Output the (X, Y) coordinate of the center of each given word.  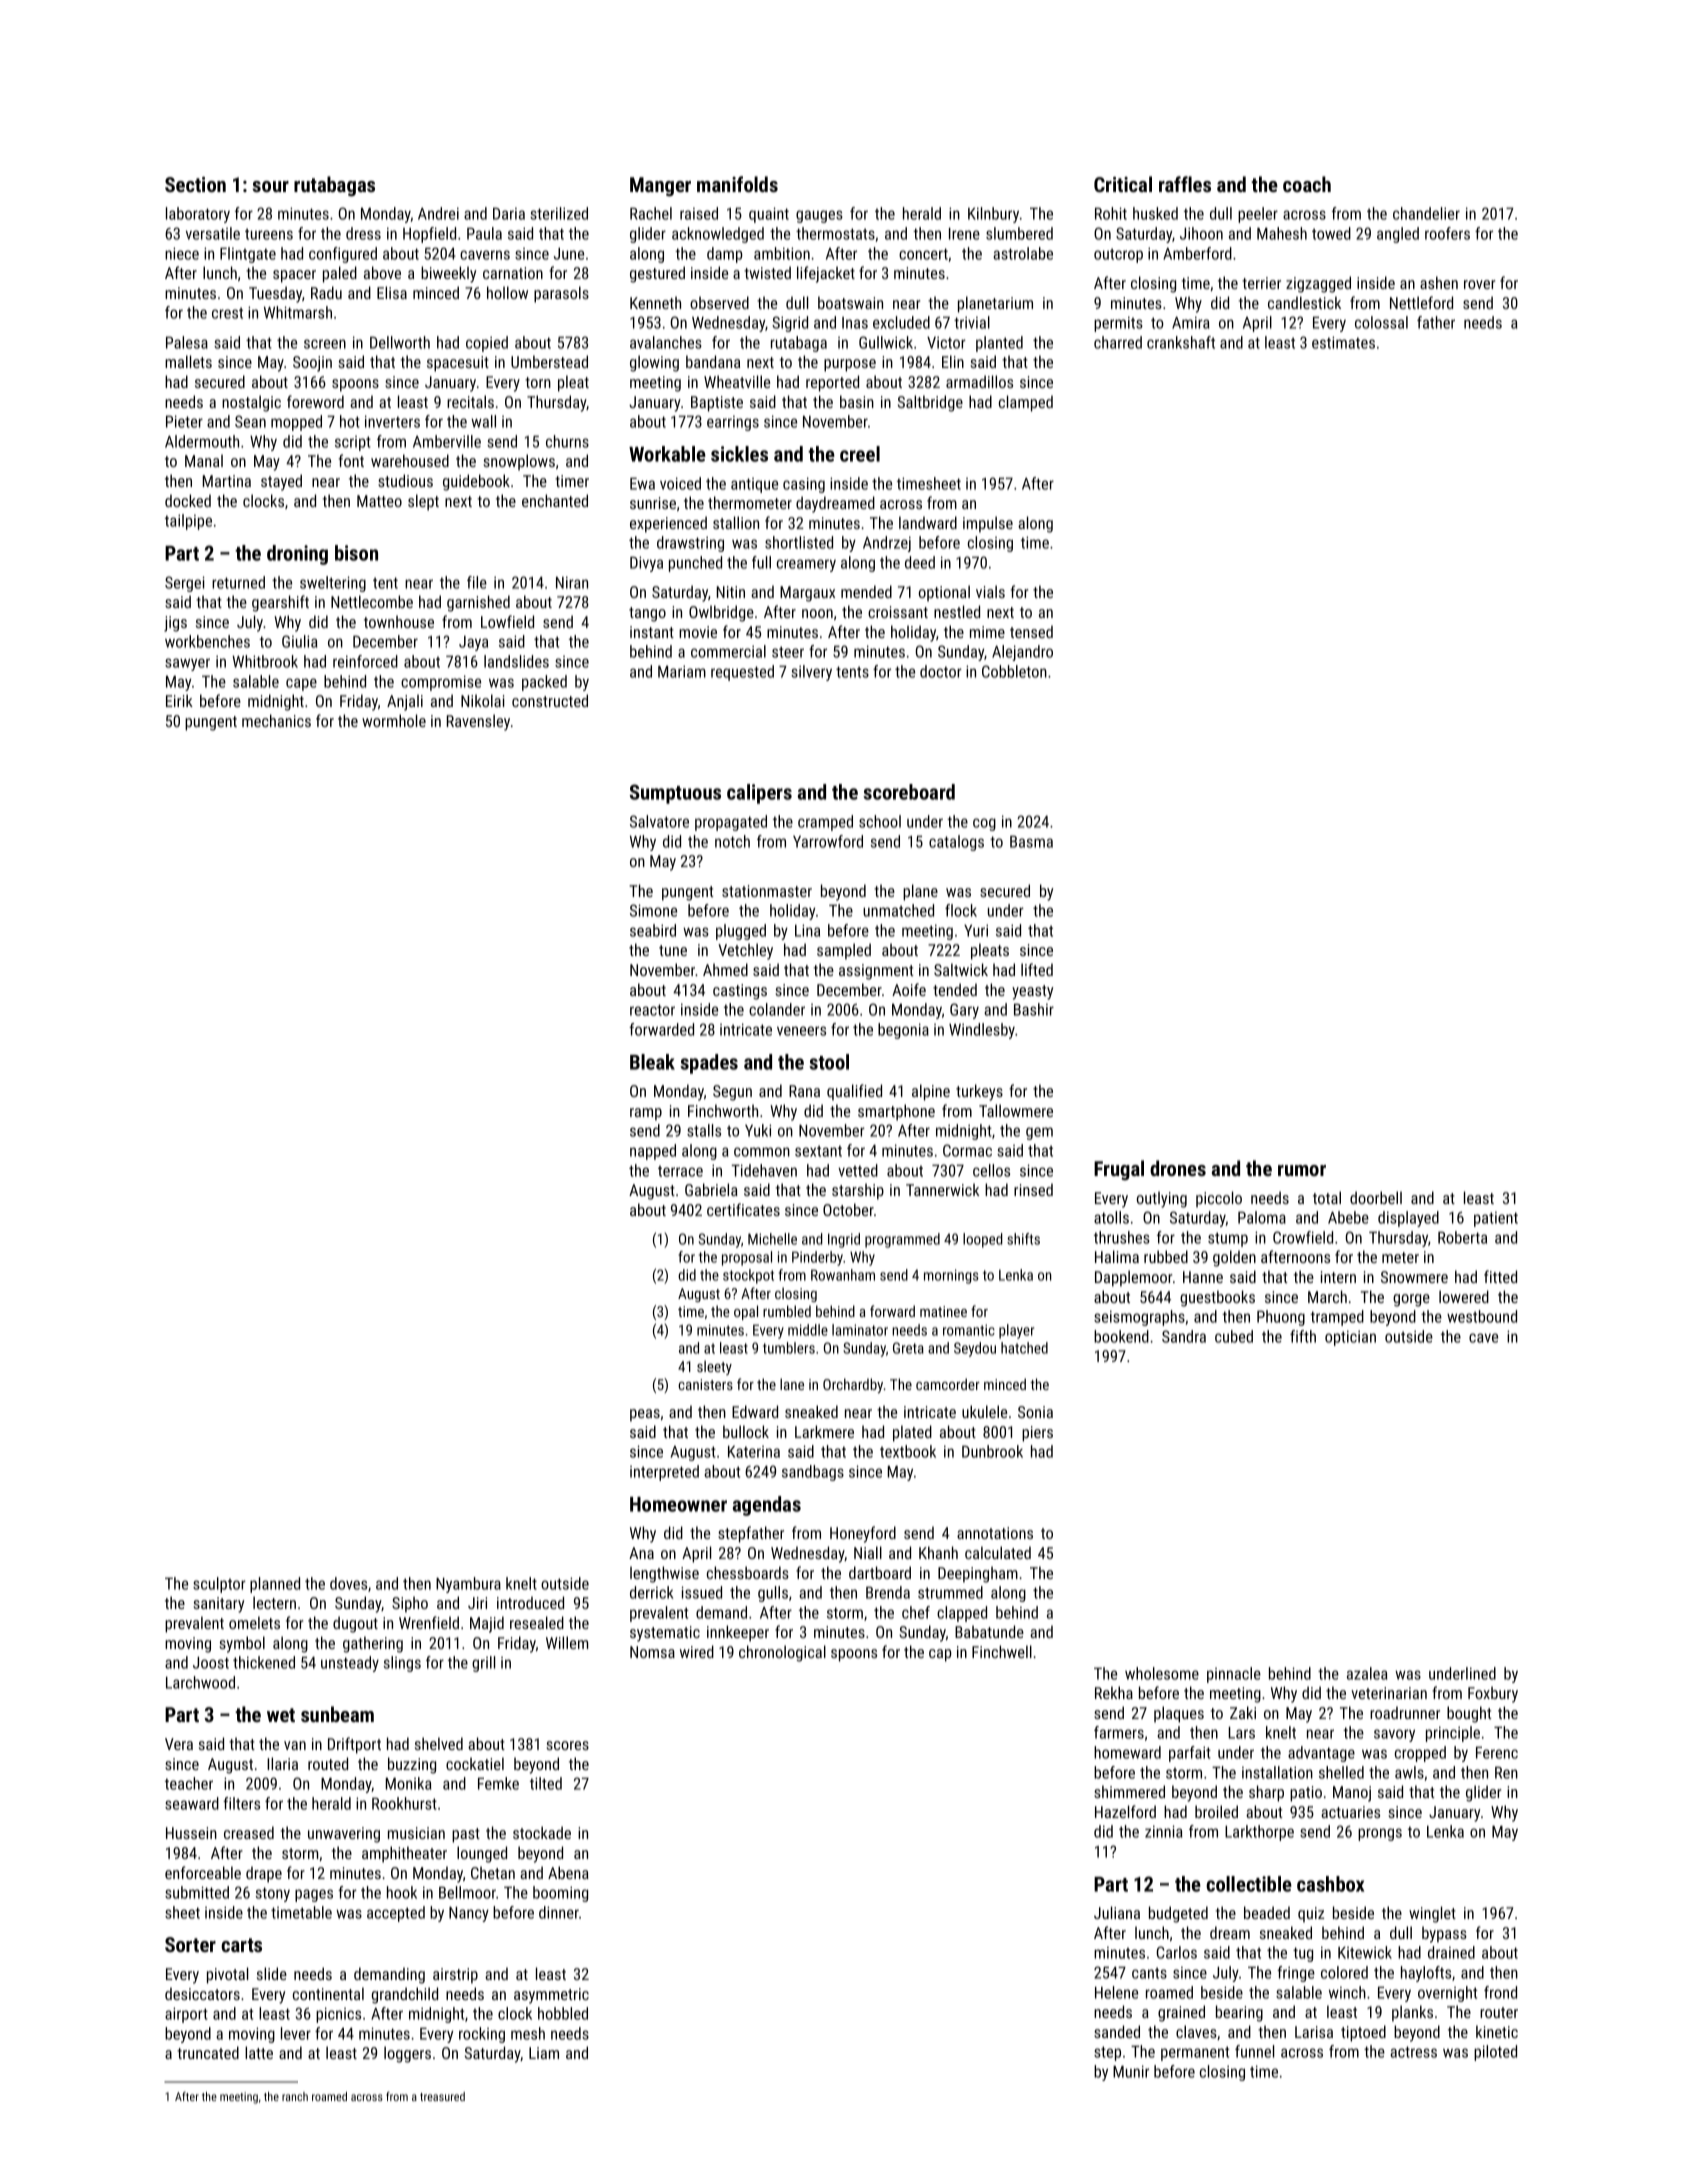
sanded (1117, 2031)
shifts (1023, 1239)
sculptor (219, 1585)
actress (1413, 2052)
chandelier (1426, 213)
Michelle (772, 1239)
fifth (1303, 1336)
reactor (652, 1010)
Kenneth (655, 302)
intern (1338, 1277)
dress (363, 233)
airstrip (455, 1976)
